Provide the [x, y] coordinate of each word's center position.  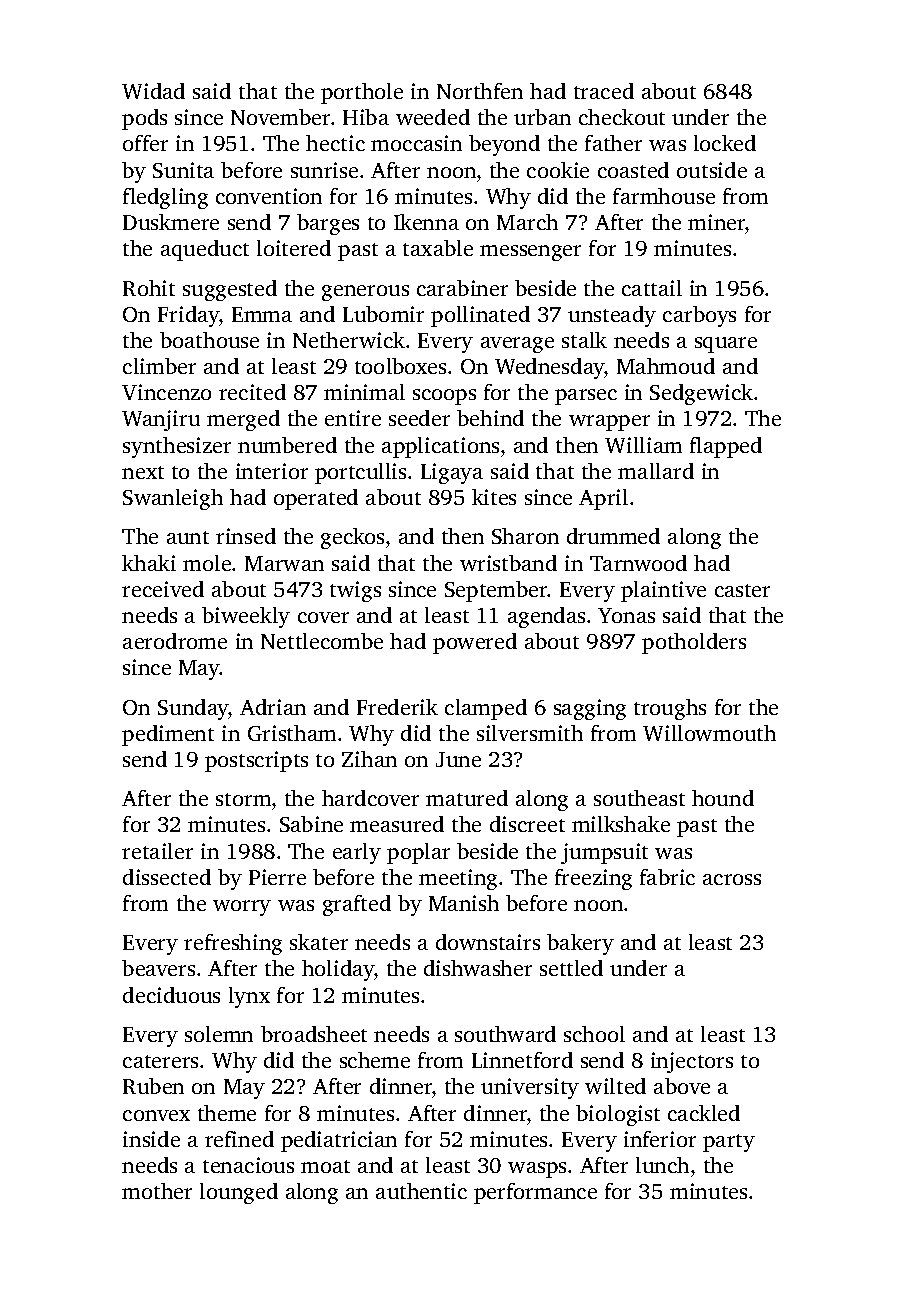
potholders [694, 643]
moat [325, 1166]
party [729, 1143]
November [280, 117]
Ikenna [426, 222]
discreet [527, 824]
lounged [239, 1193]
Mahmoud [666, 366]
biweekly [246, 617]
